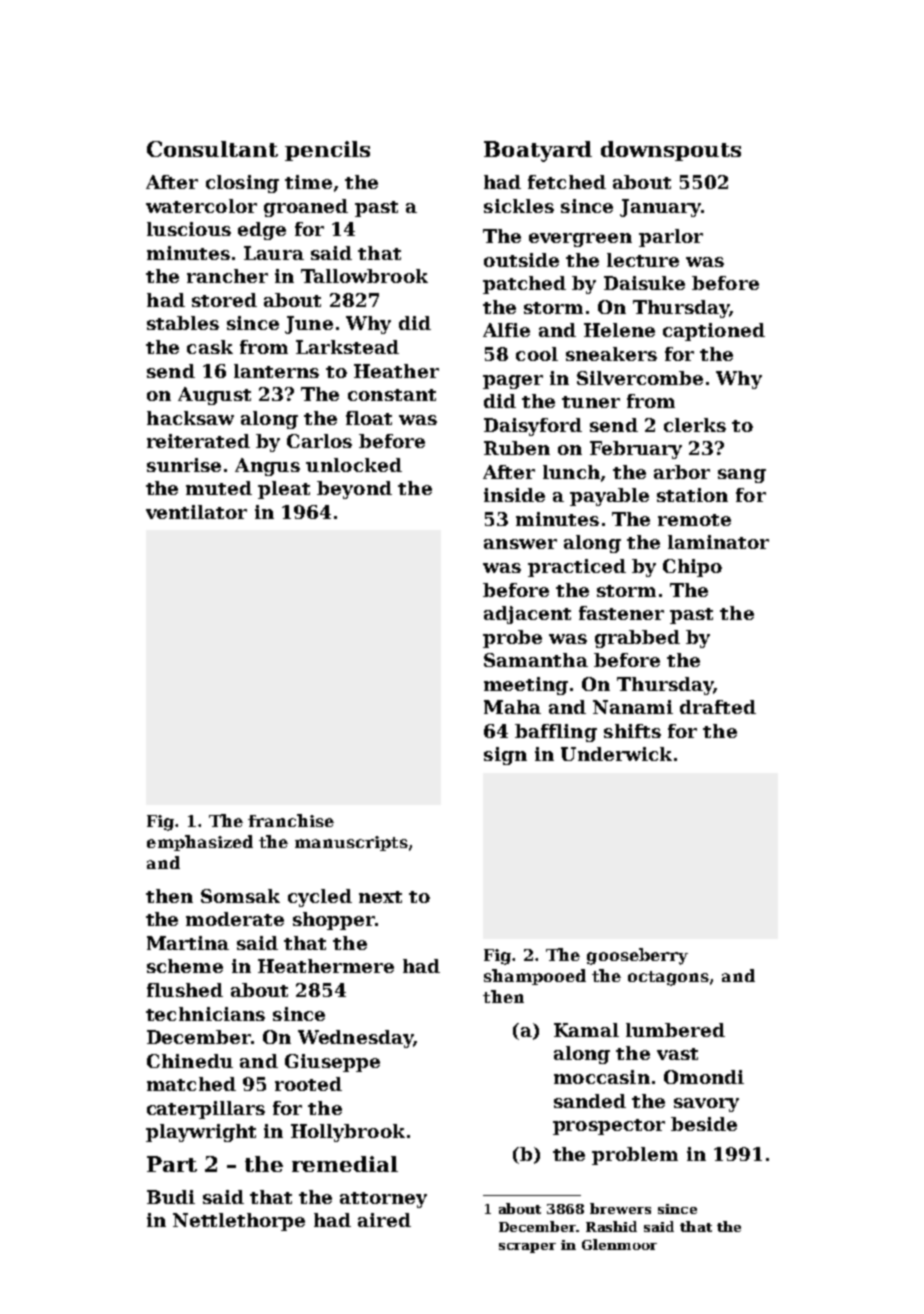  I want to click on beside, so click(704, 1124).
